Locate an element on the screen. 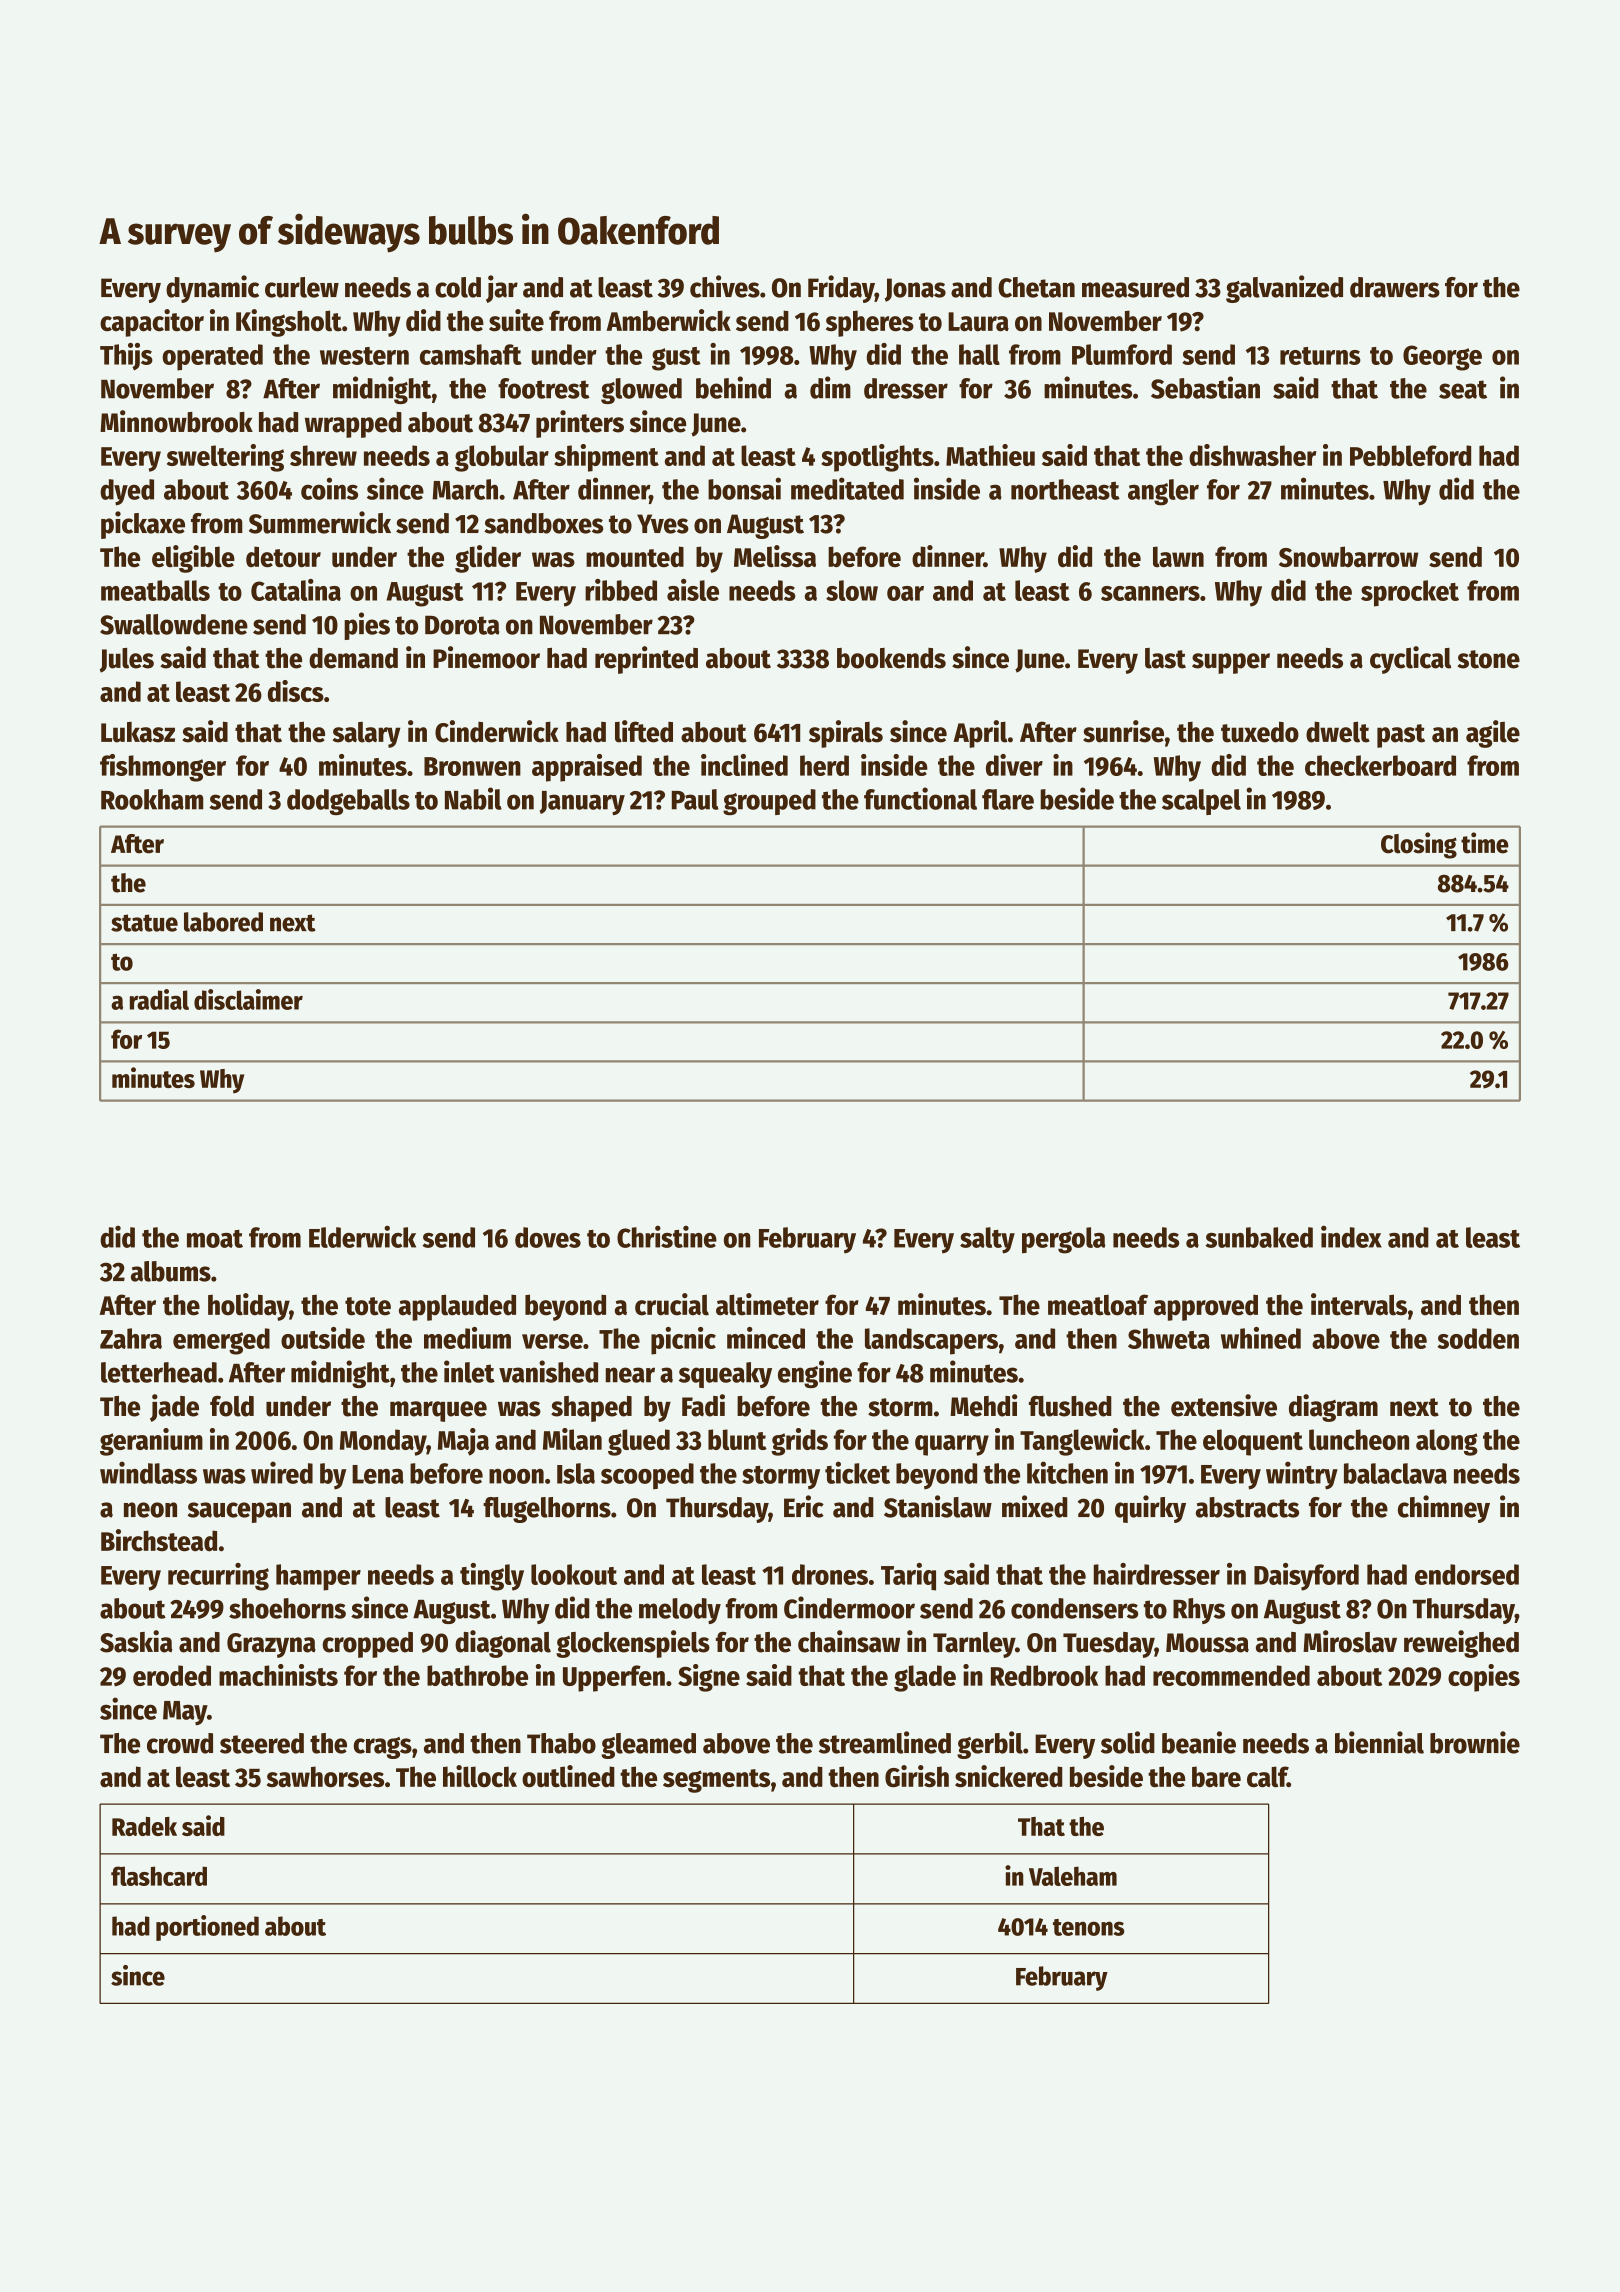  checkerboard is located at coordinates (1380, 765).
